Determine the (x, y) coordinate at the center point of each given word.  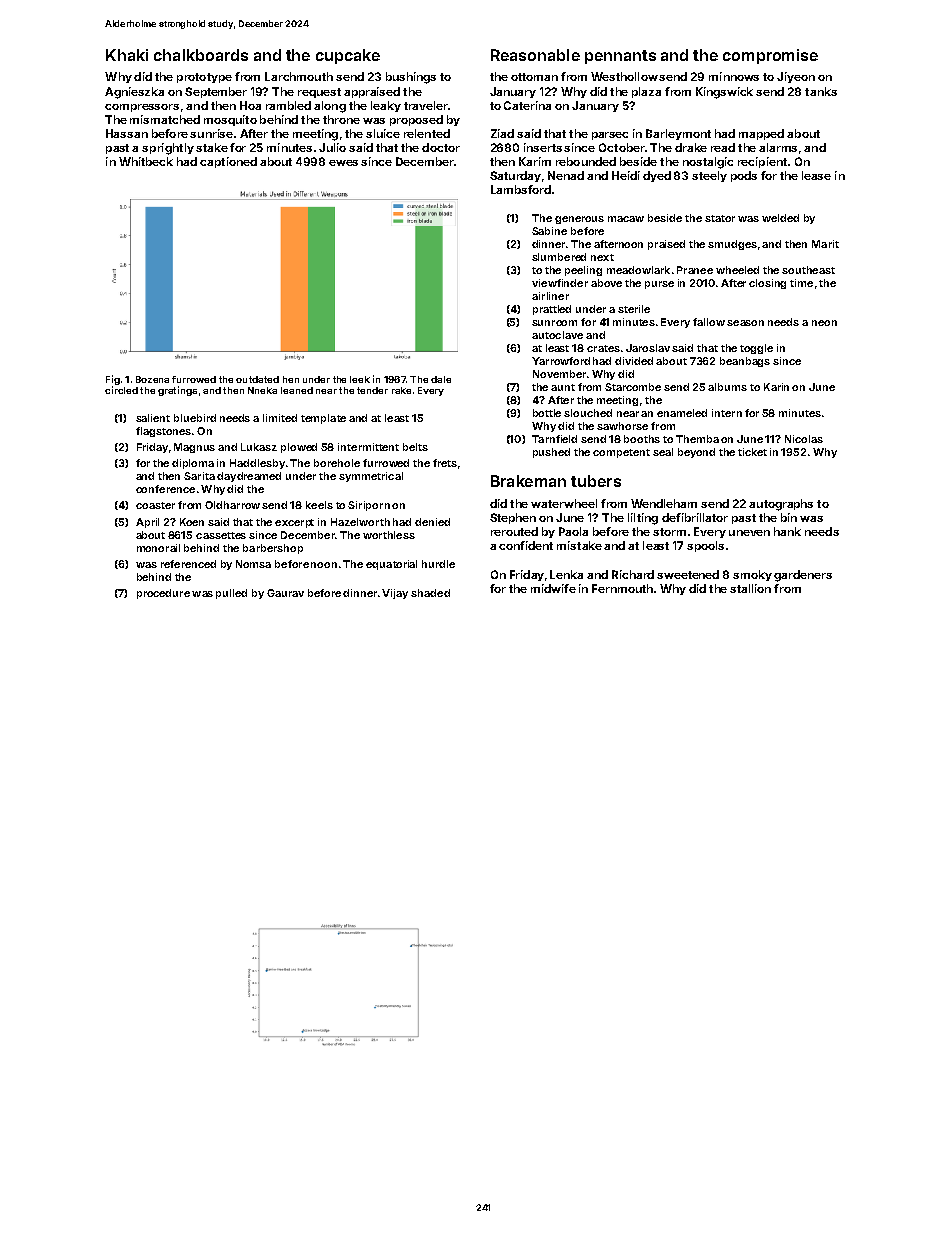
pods (744, 176)
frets (445, 463)
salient (153, 418)
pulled (231, 594)
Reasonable (535, 55)
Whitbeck (146, 161)
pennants (620, 57)
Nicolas (804, 439)
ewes (343, 163)
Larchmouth (299, 76)
